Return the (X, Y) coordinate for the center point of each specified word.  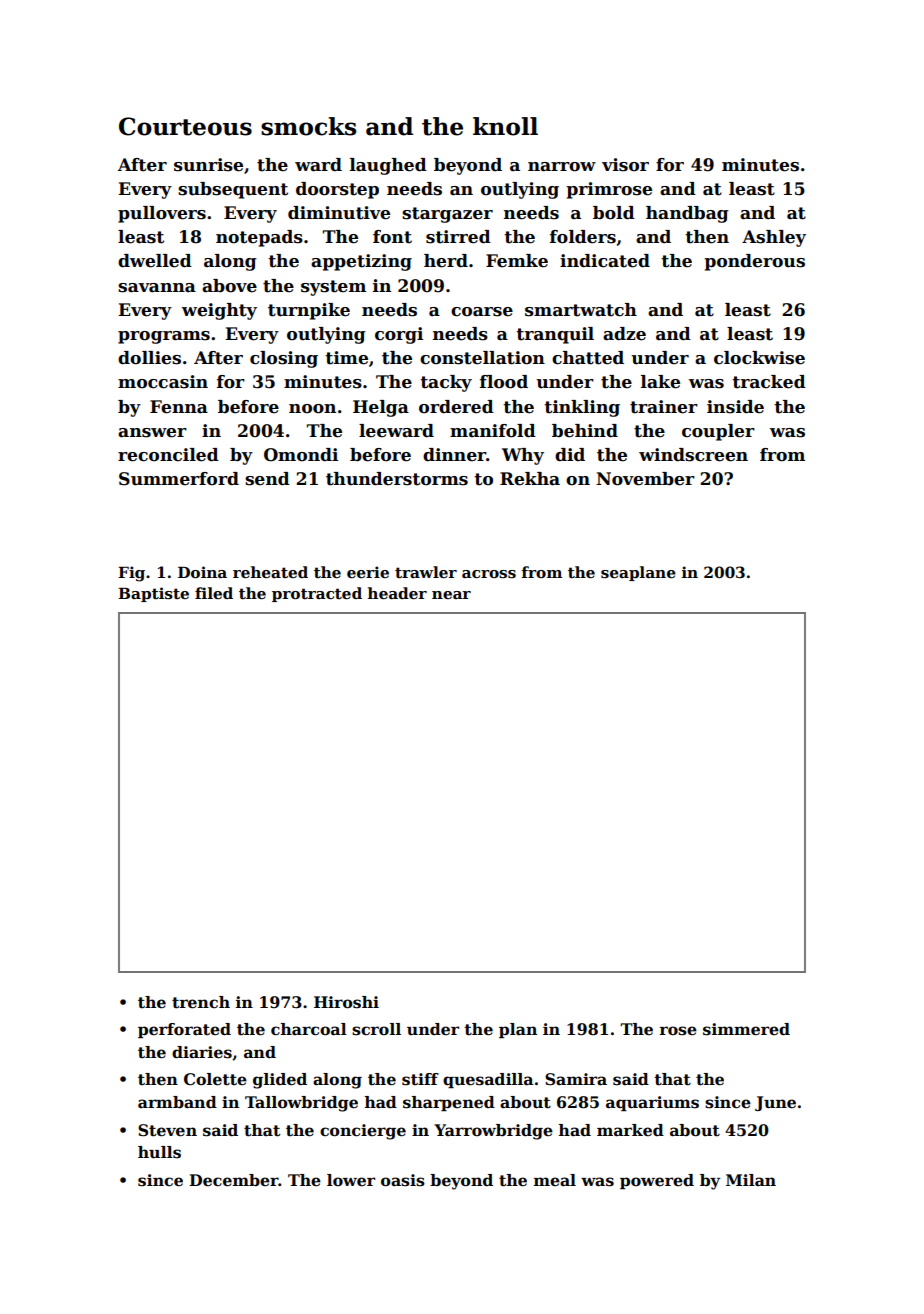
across (489, 574)
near (451, 595)
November (645, 479)
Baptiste (153, 594)
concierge (363, 1132)
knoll (505, 126)
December (234, 1180)
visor (625, 165)
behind (585, 431)
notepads (259, 238)
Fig (131, 574)
